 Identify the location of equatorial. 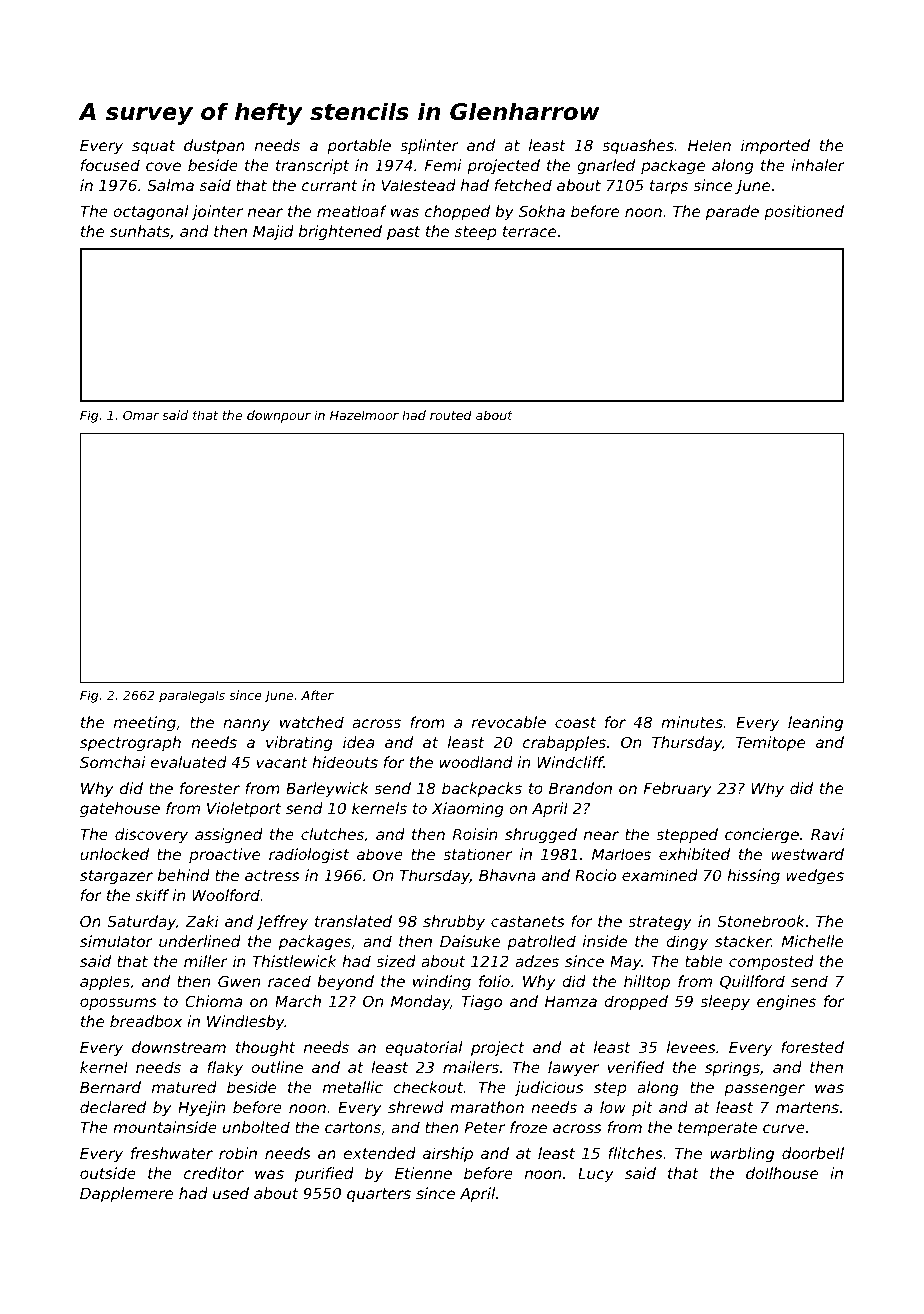
(423, 1048).
